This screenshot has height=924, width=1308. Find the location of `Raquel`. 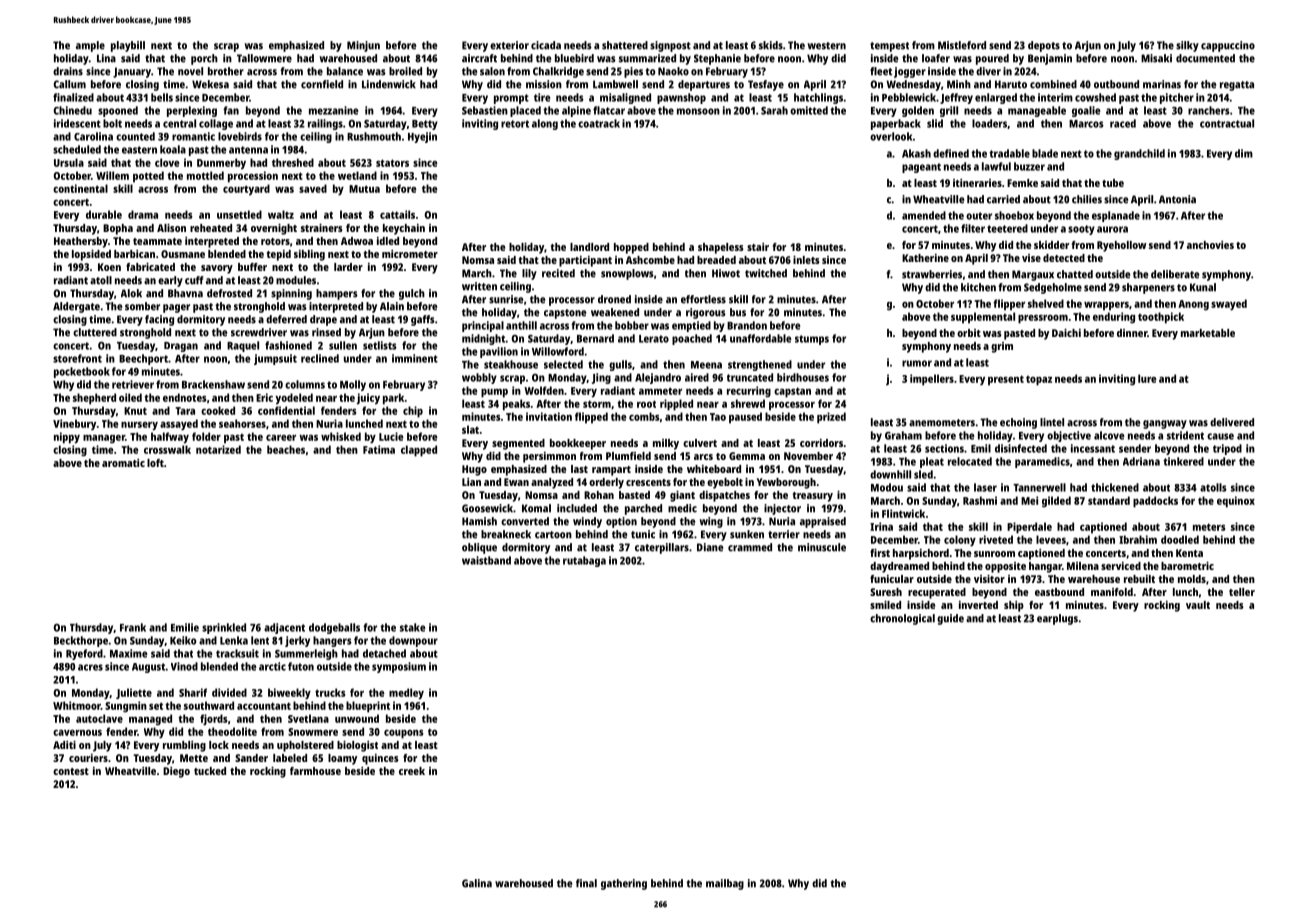

Raquel is located at coordinates (243, 346).
